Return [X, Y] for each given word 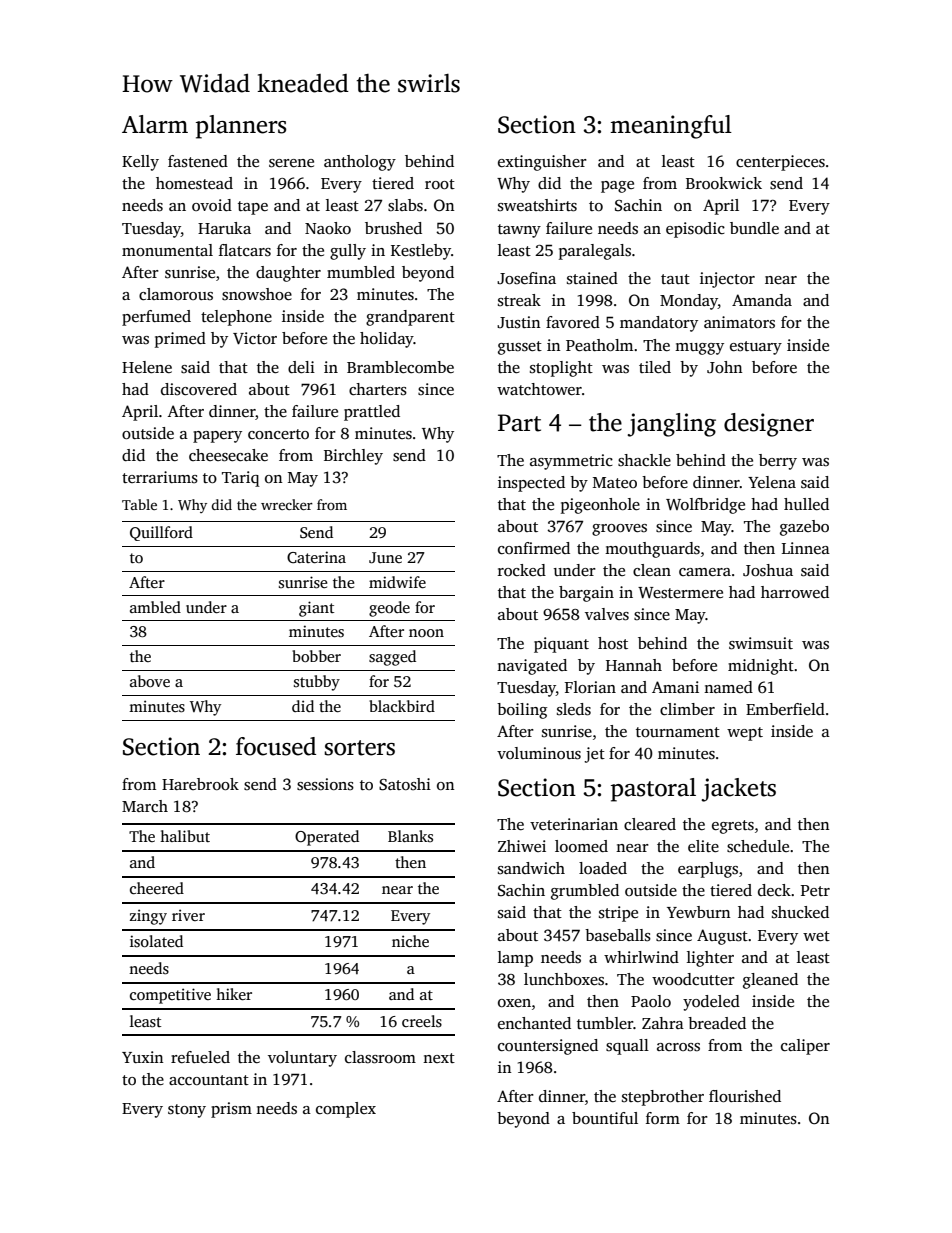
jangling [671, 425]
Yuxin [143, 1057]
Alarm [155, 124]
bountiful [605, 1118]
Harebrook [200, 784]
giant [316, 609]
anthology [360, 163]
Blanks [410, 836]
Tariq [241, 479]
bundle [754, 228]
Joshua [768, 570]
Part [519, 423]
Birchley [353, 457]
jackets [738, 790]
